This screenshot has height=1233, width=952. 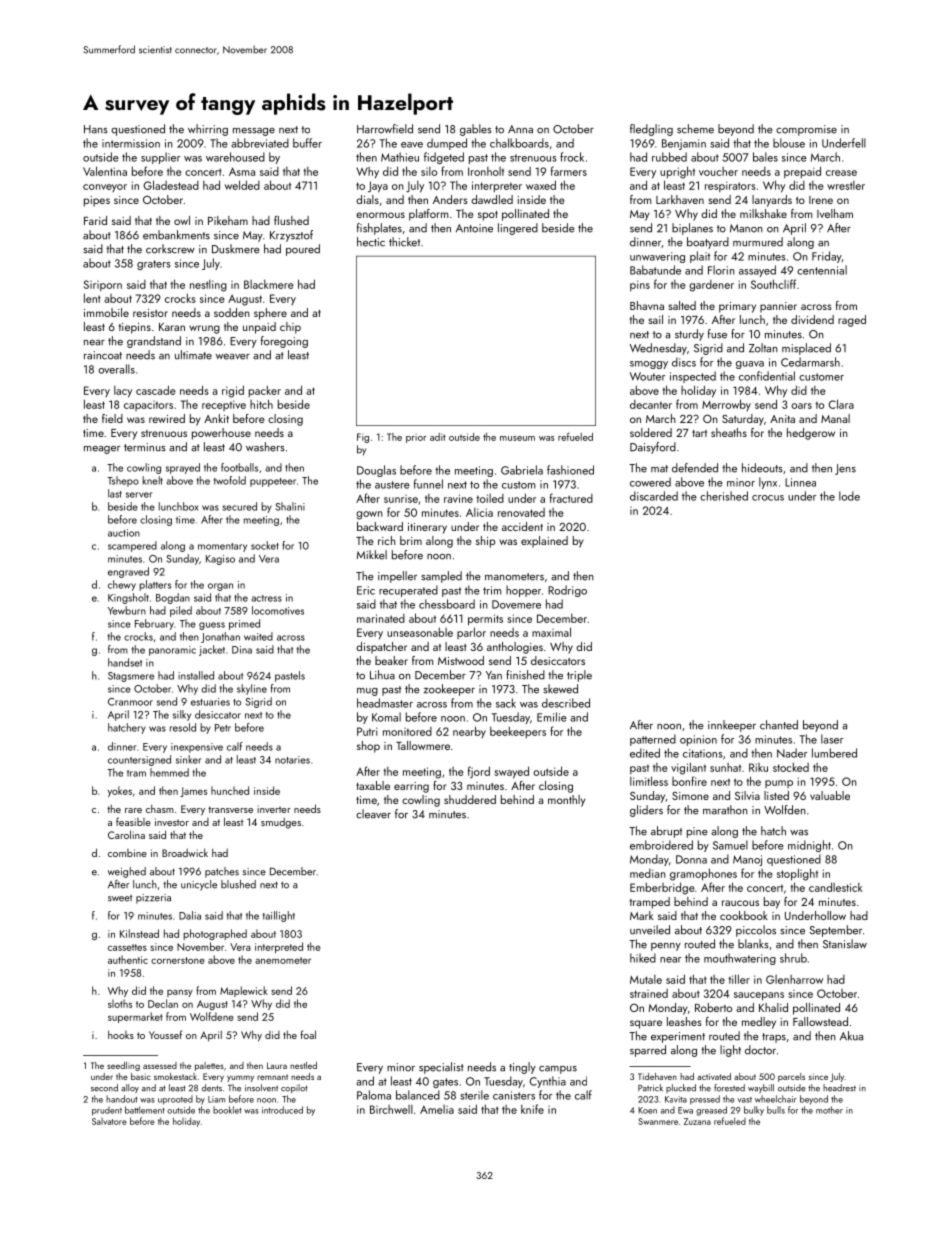 I want to click on conveyor, so click(x=105, y=188).
